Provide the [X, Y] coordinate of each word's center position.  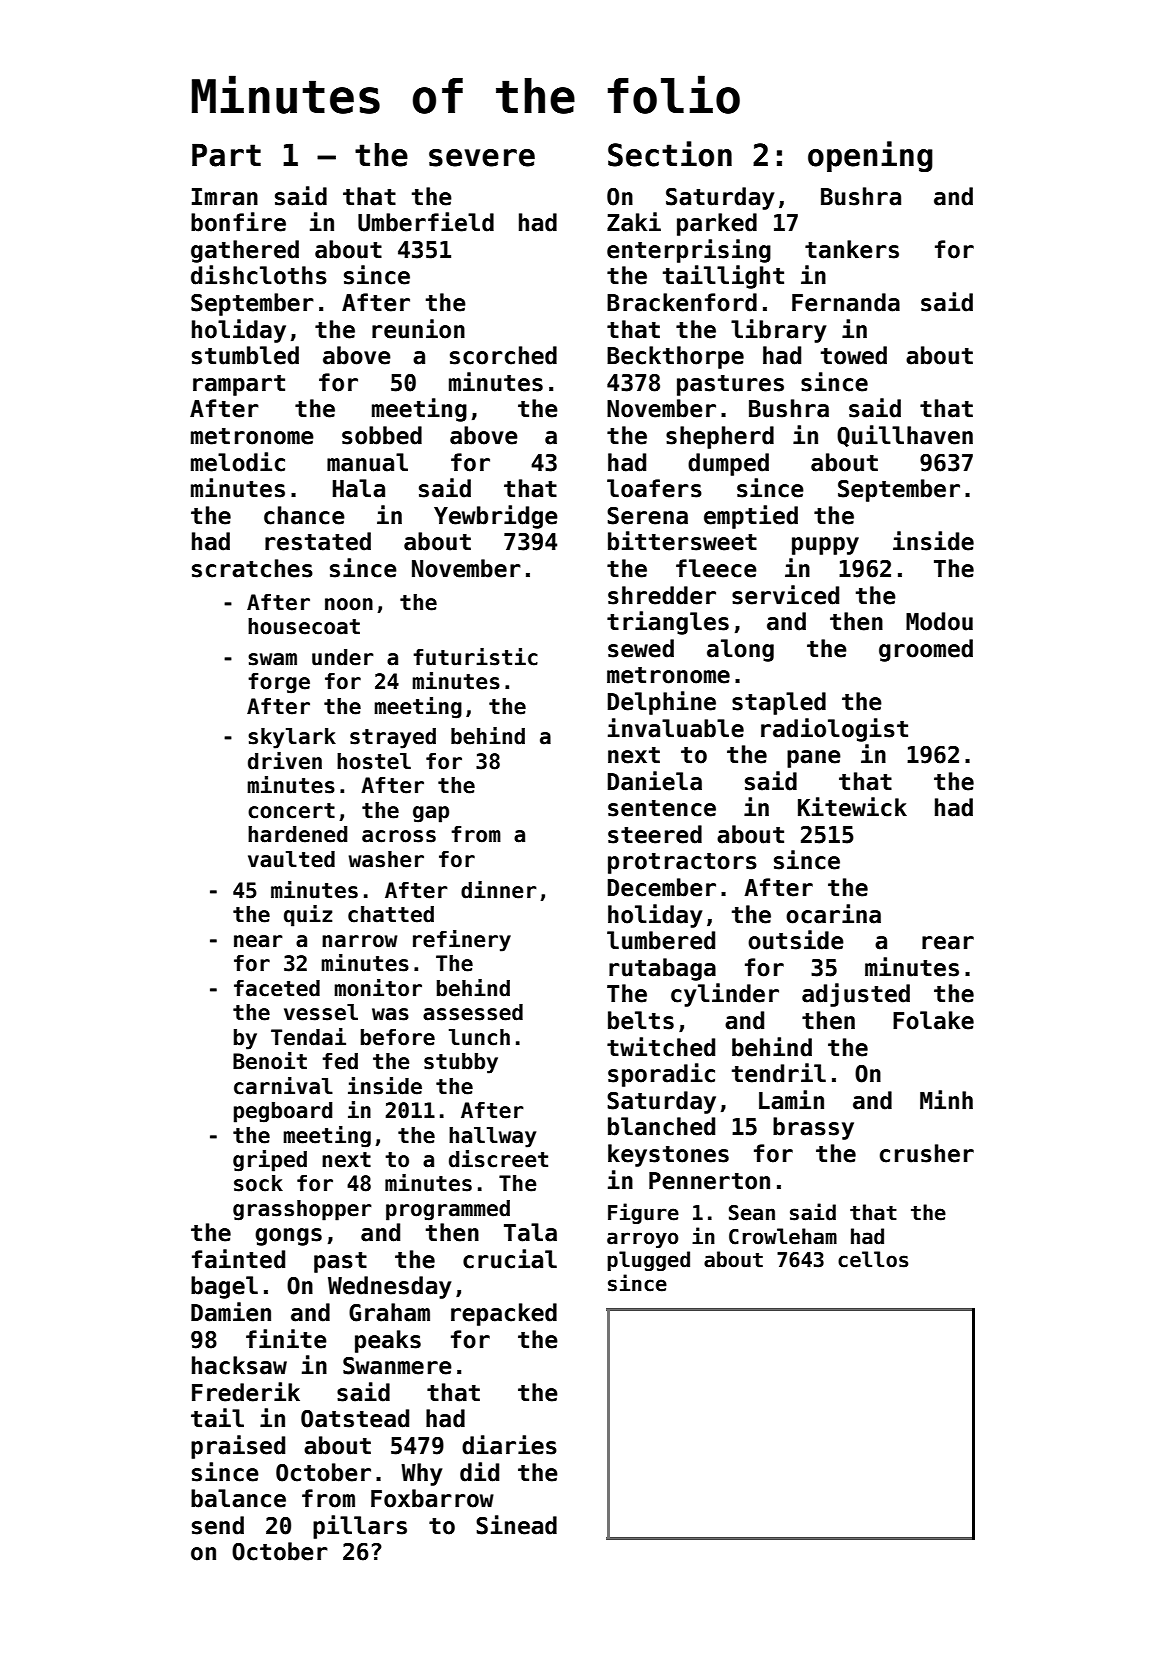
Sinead [516, 1525]
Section [670, 154]
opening [870, 156]
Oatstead [355, 1418]
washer [386, 859]
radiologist [834, 730]
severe [482, 158]
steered [655, 834]
